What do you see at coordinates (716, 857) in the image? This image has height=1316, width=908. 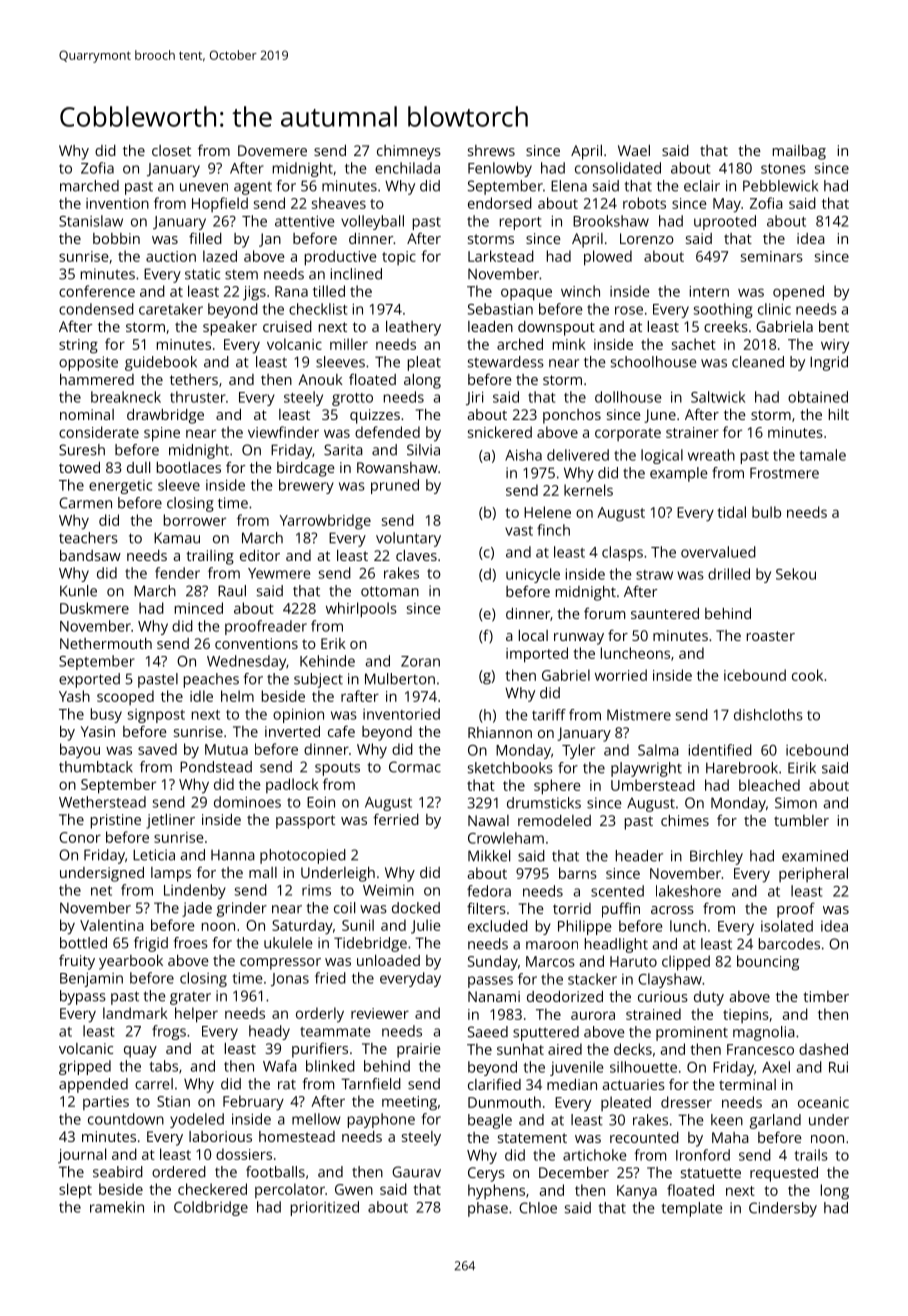 I see `Birchley` at bounding box center [716, 857].
